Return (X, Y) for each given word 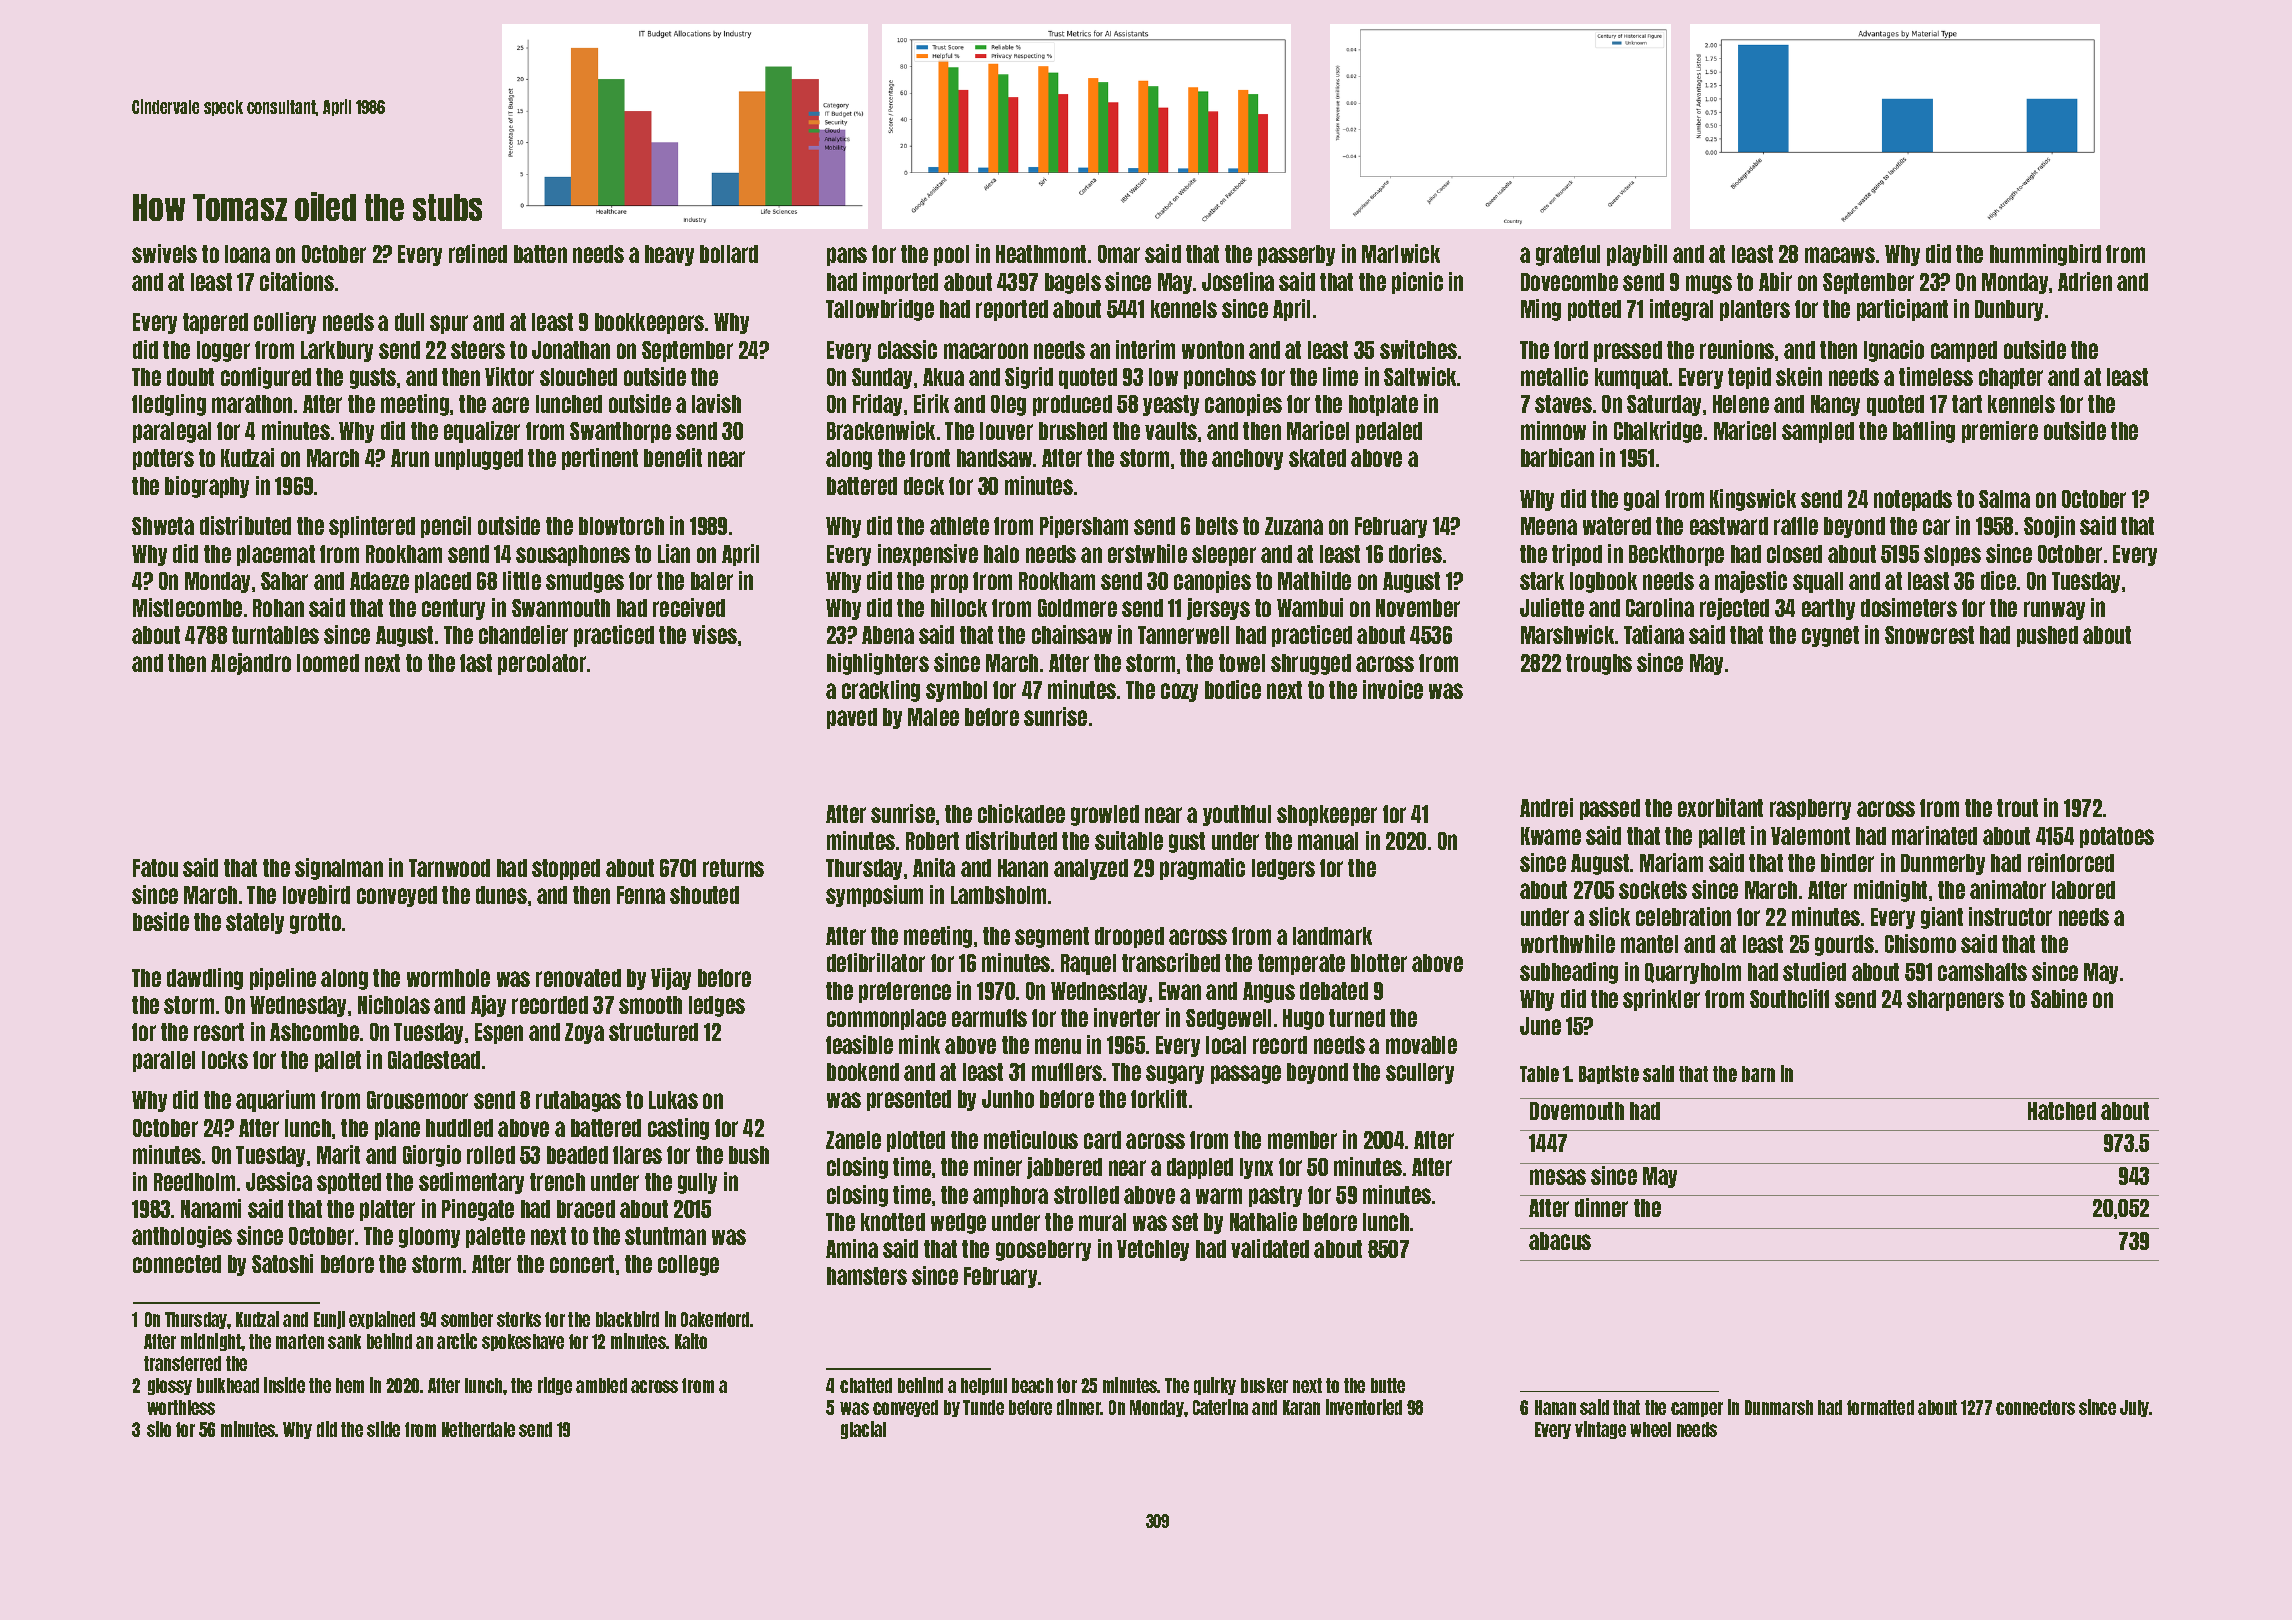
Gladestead (434, 1060)
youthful (1237, 815)
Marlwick (1401, 253)
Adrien (2085, 281)
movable (1421, 1045)
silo (159, 1429)
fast (476, 663)
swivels (164, 253)
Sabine (2059, 998)
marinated (1934, 835)
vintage (1600, 1430)
